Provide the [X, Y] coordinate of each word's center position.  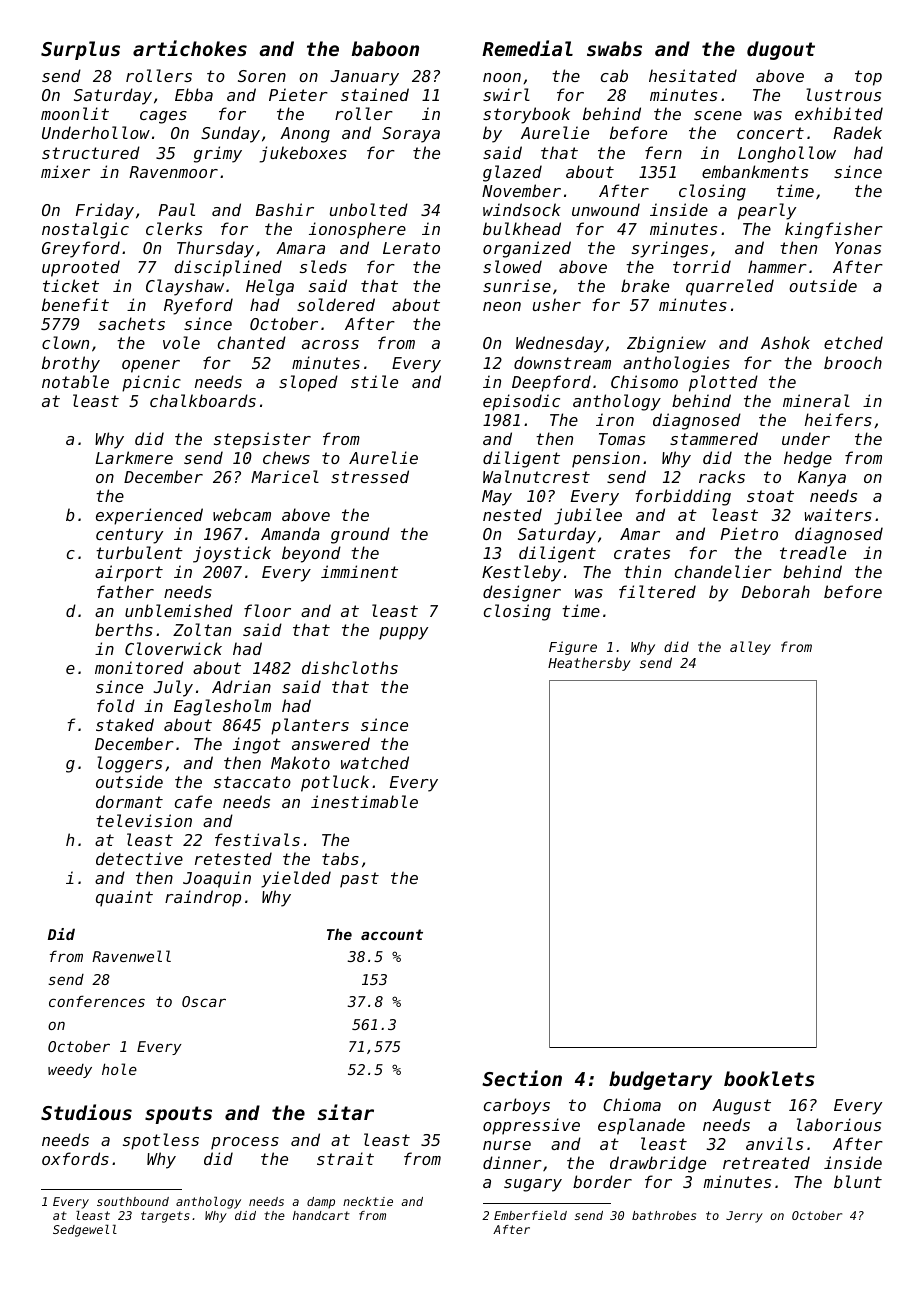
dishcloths [350, 667]
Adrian [241, 686]
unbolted [369, 209]
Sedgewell [85, 1230]
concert [770, 133]
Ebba [194, 94]
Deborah [776, 591]
